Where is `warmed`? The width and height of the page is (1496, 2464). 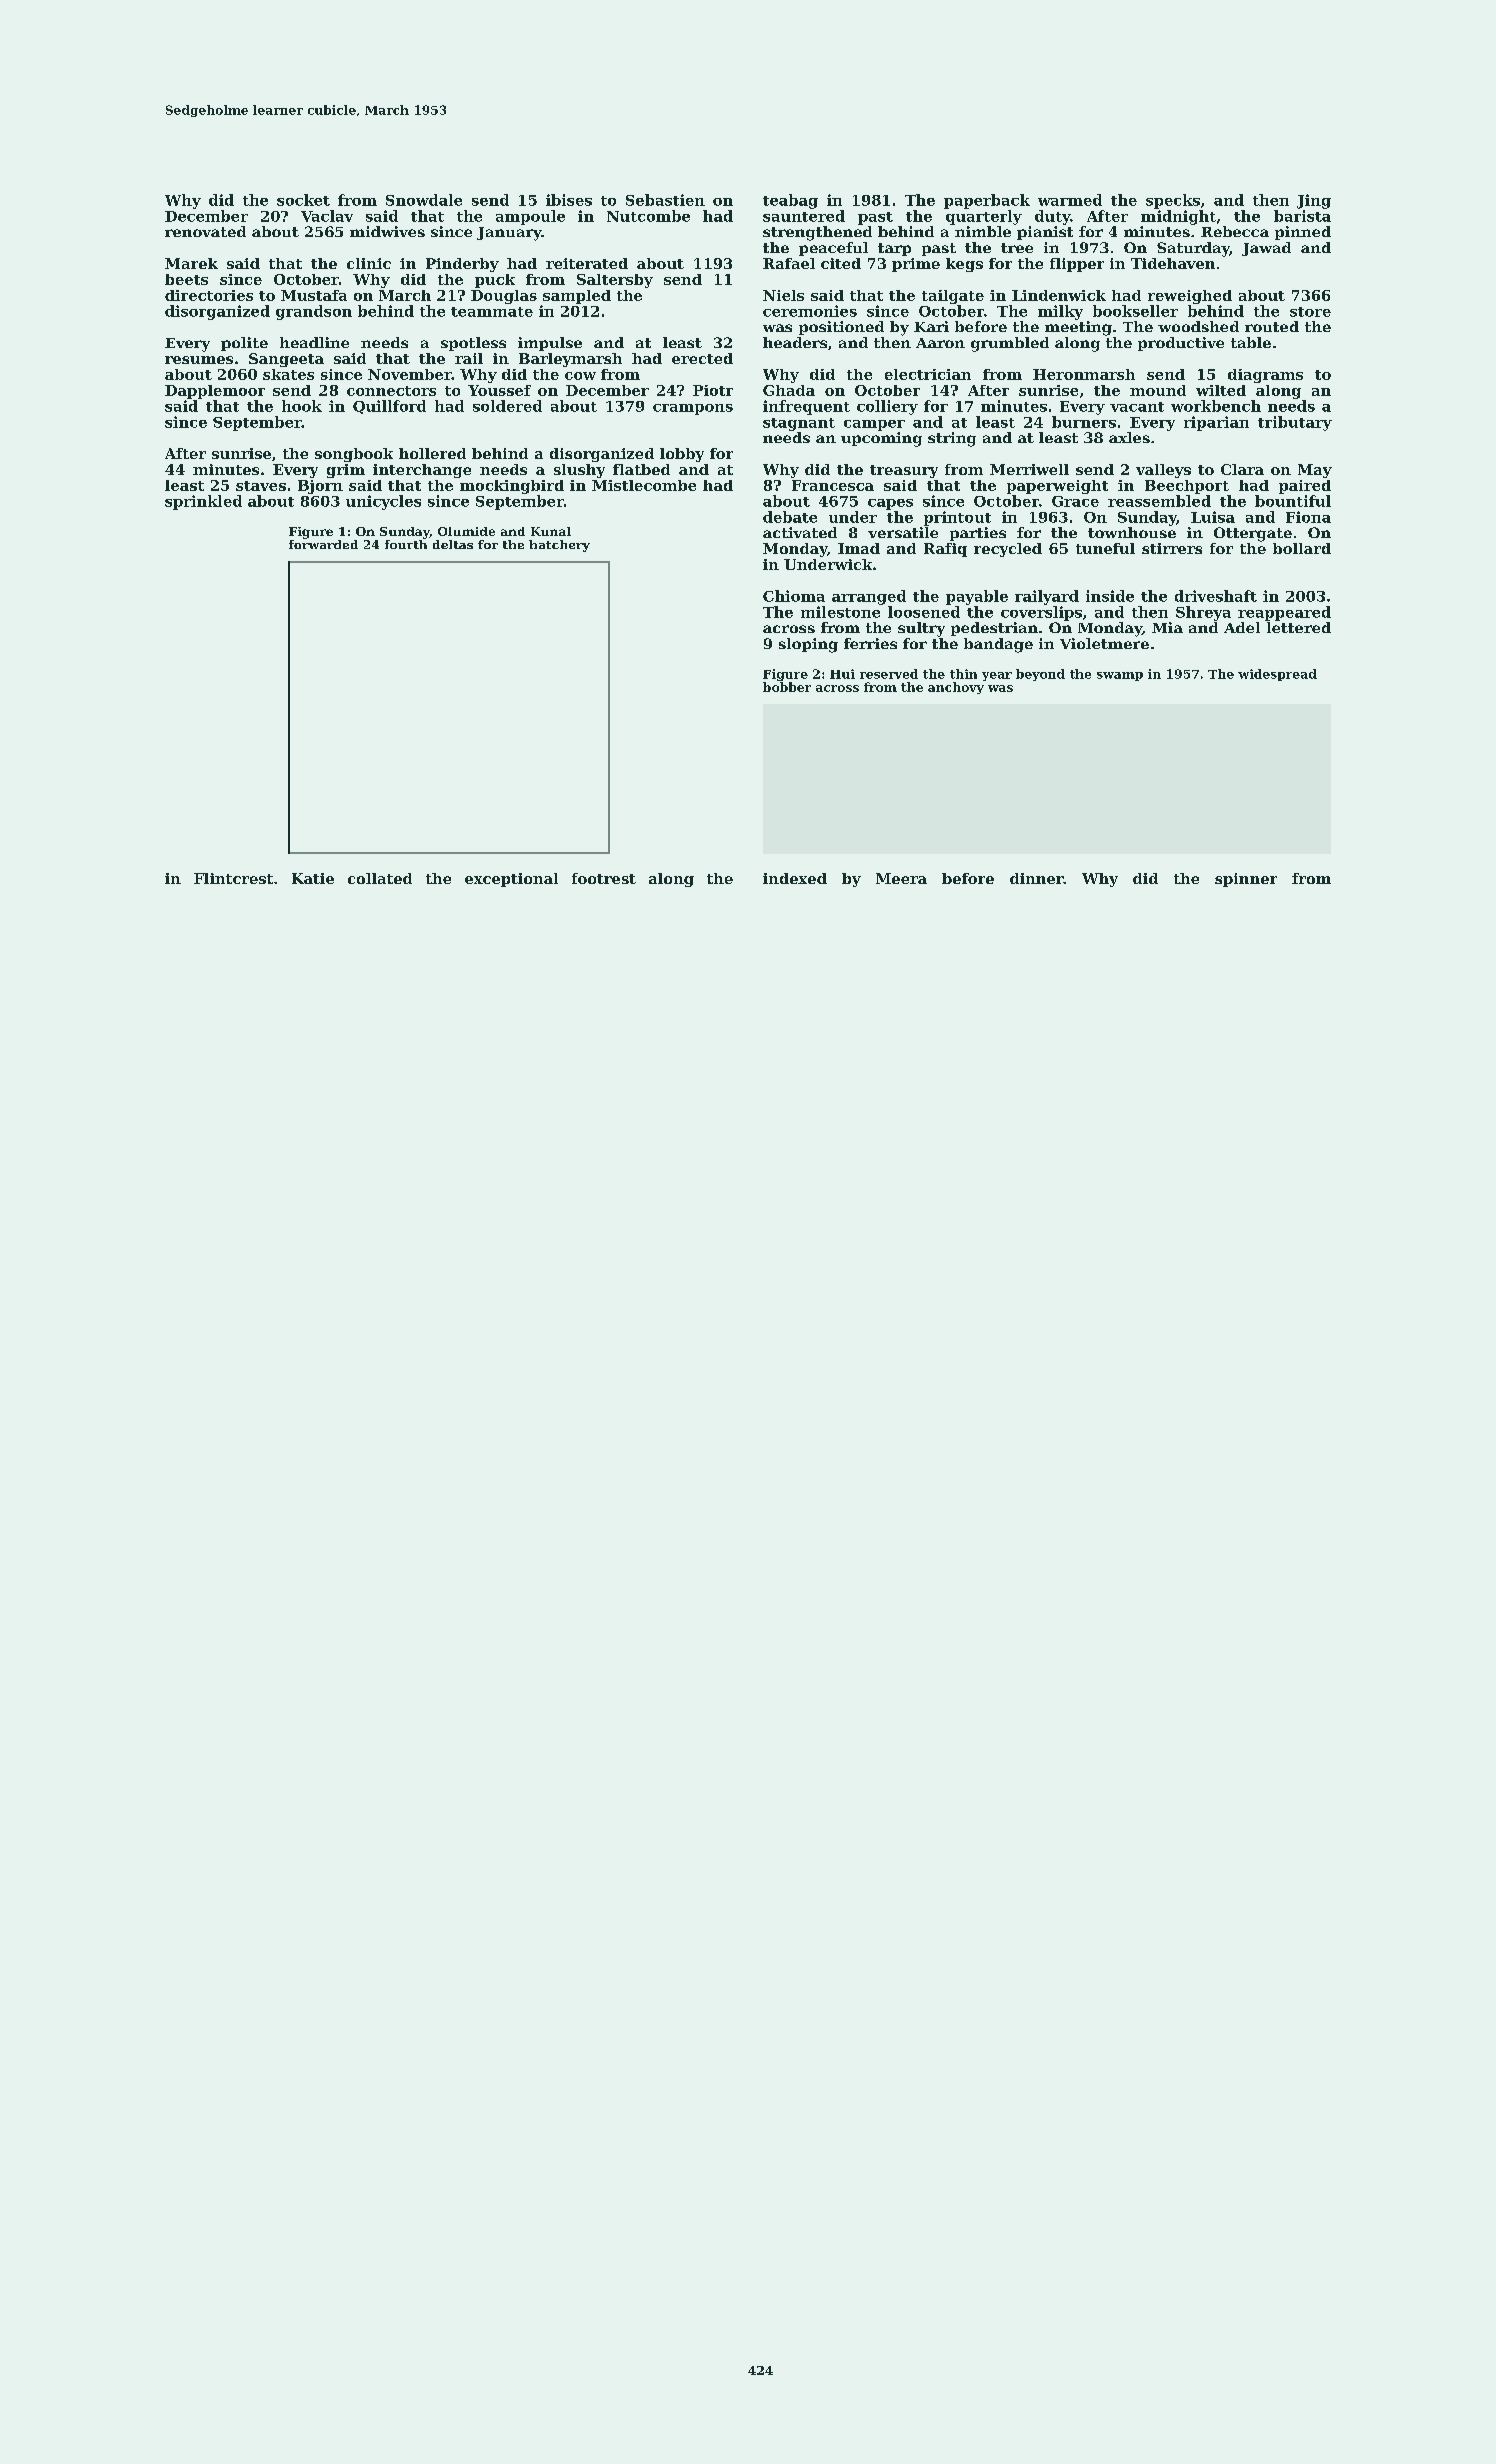 warmed is located at coordinates (1070, 200).
